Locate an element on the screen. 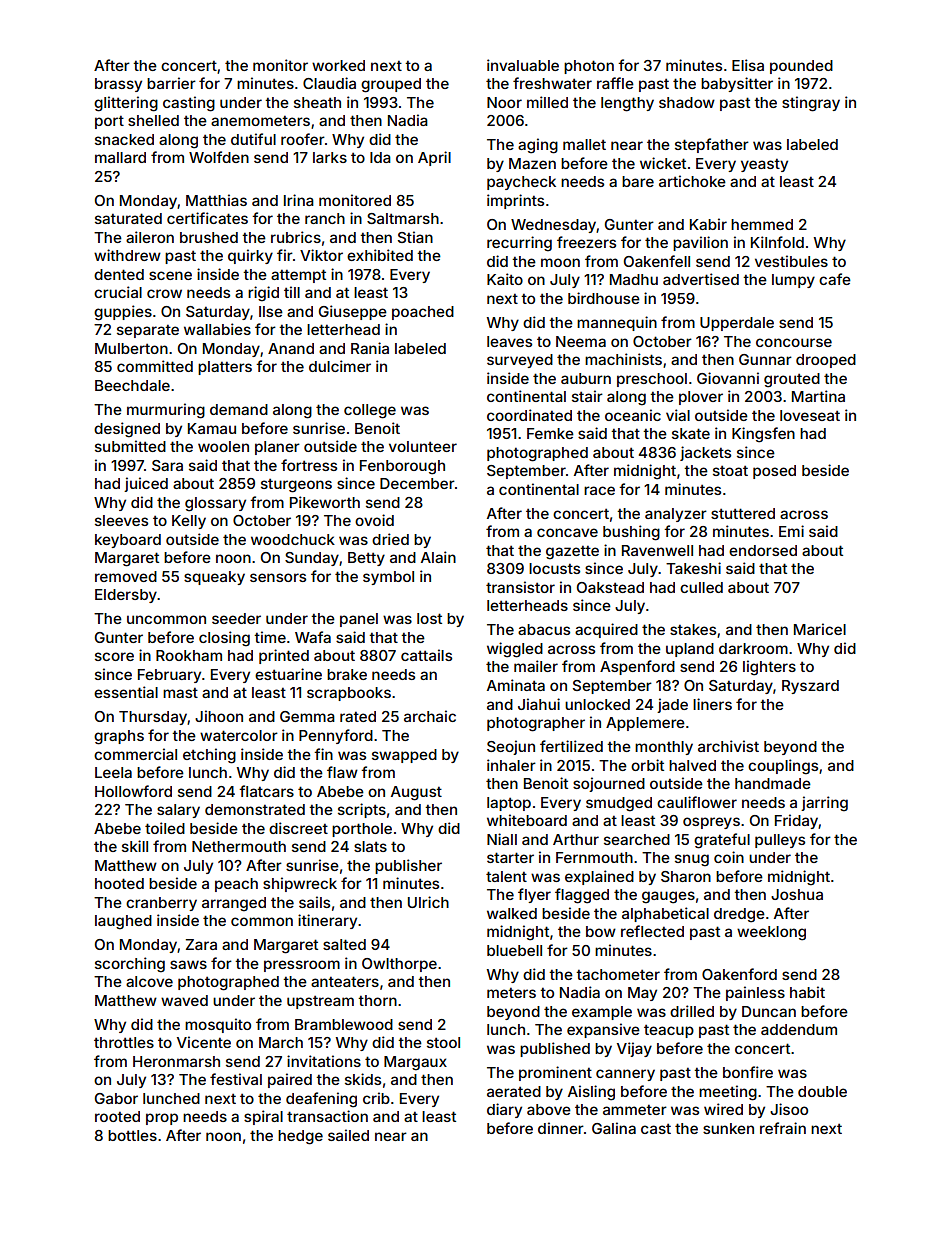 This screenshot has width=952, height=1233. gazette is located at coordinates (572, 553).
